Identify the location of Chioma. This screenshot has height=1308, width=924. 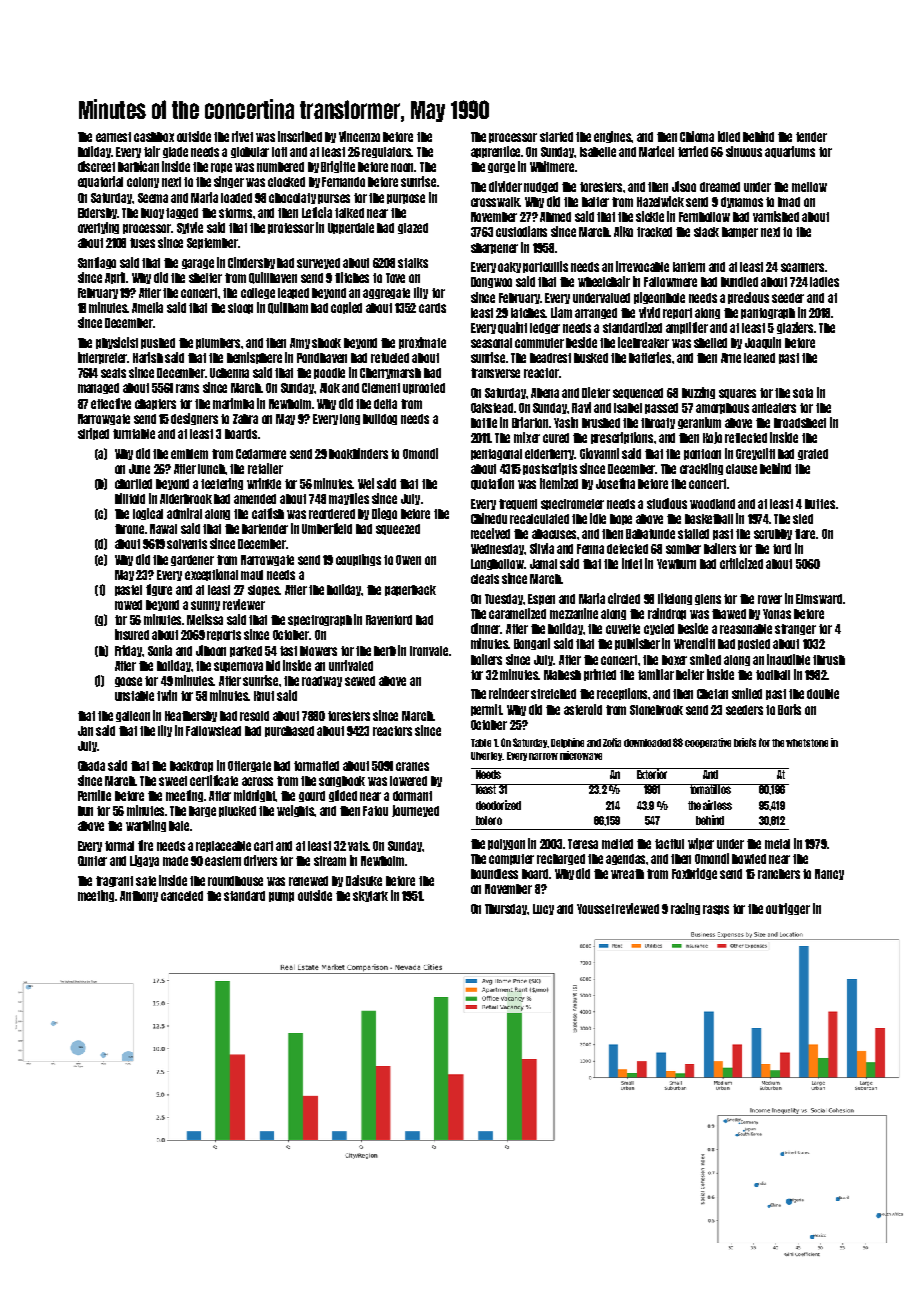
(697, 136).
